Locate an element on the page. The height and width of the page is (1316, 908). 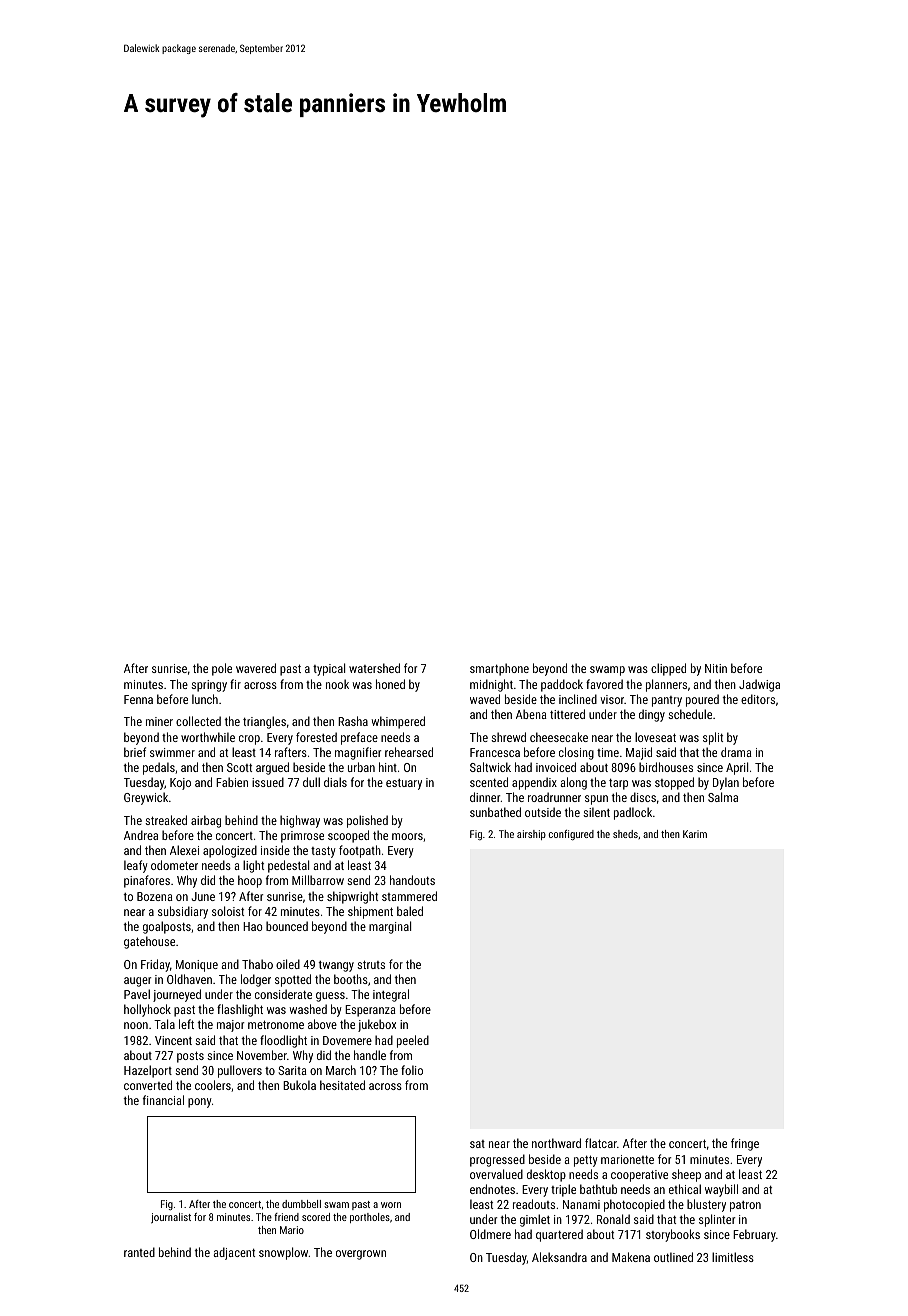
along is located at coordinates (573, 783).
